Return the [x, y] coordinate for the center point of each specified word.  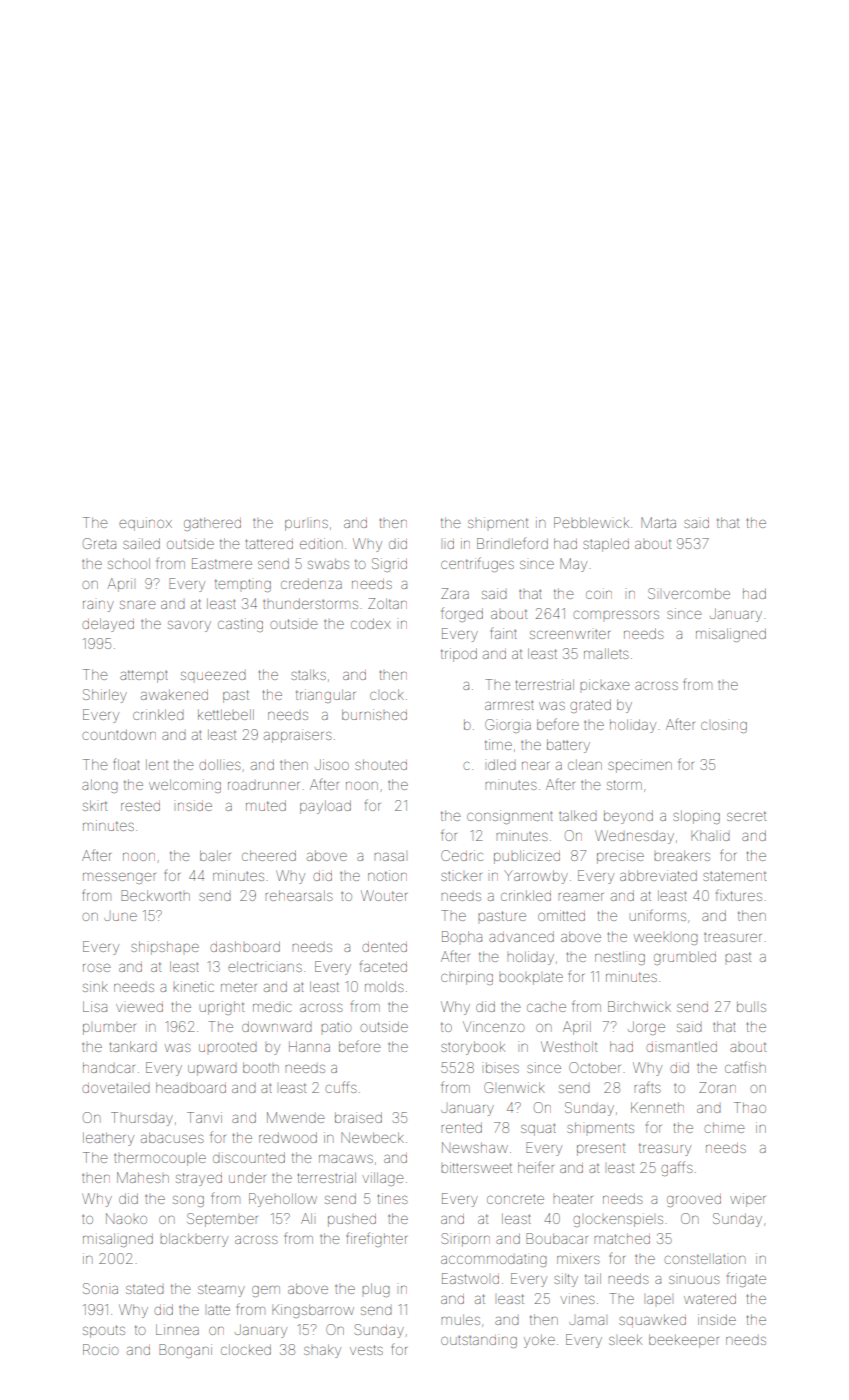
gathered [212, 524]
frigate [746, 1279]
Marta [658, 522]
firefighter [377, 1239]
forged [462, 614]
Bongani [185, 1351]
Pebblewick [591, 522]
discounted [249, 1157]
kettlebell [226, 714]
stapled [606, 545]
